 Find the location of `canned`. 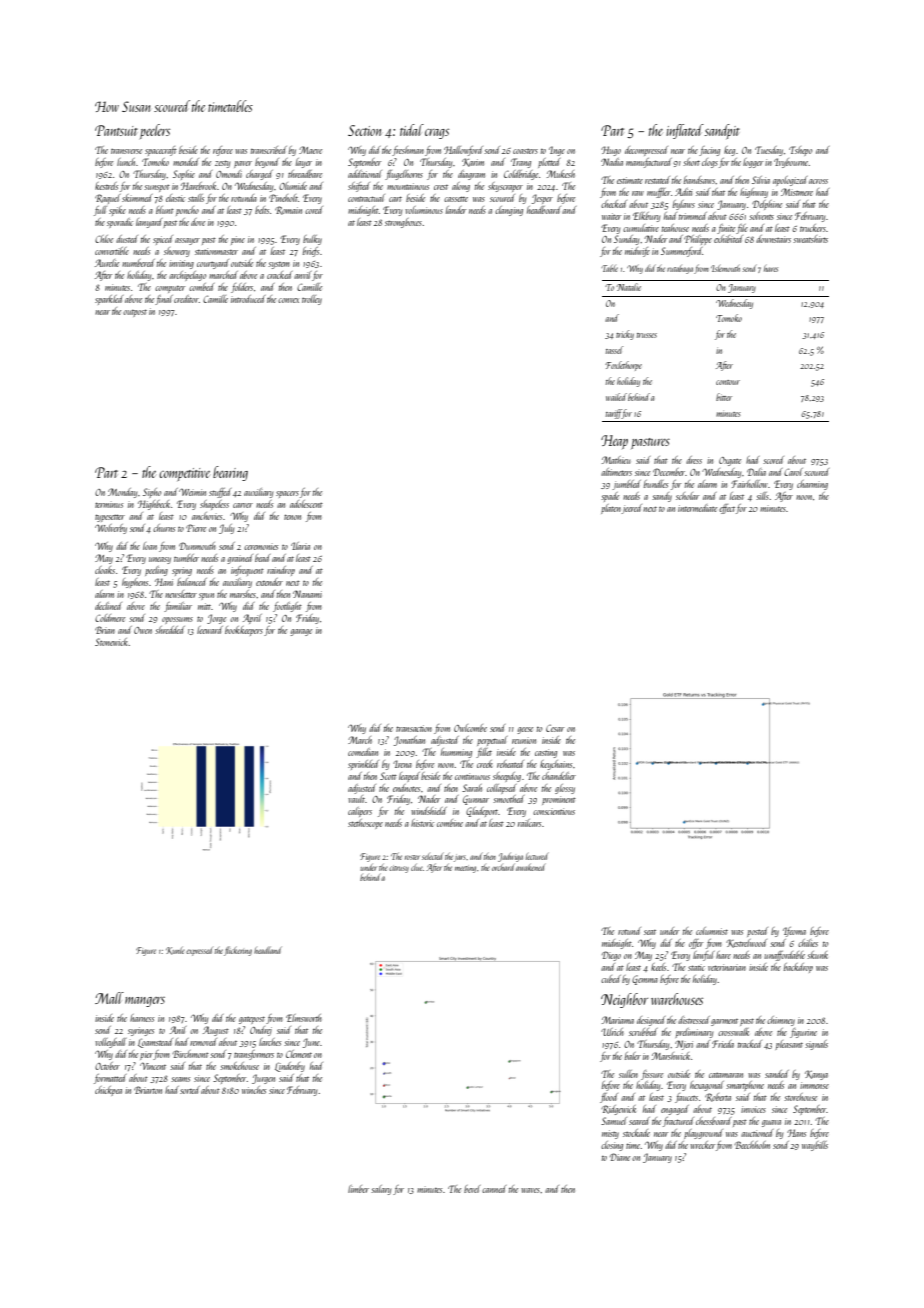

canned is located at coordinates (494, 1189).
